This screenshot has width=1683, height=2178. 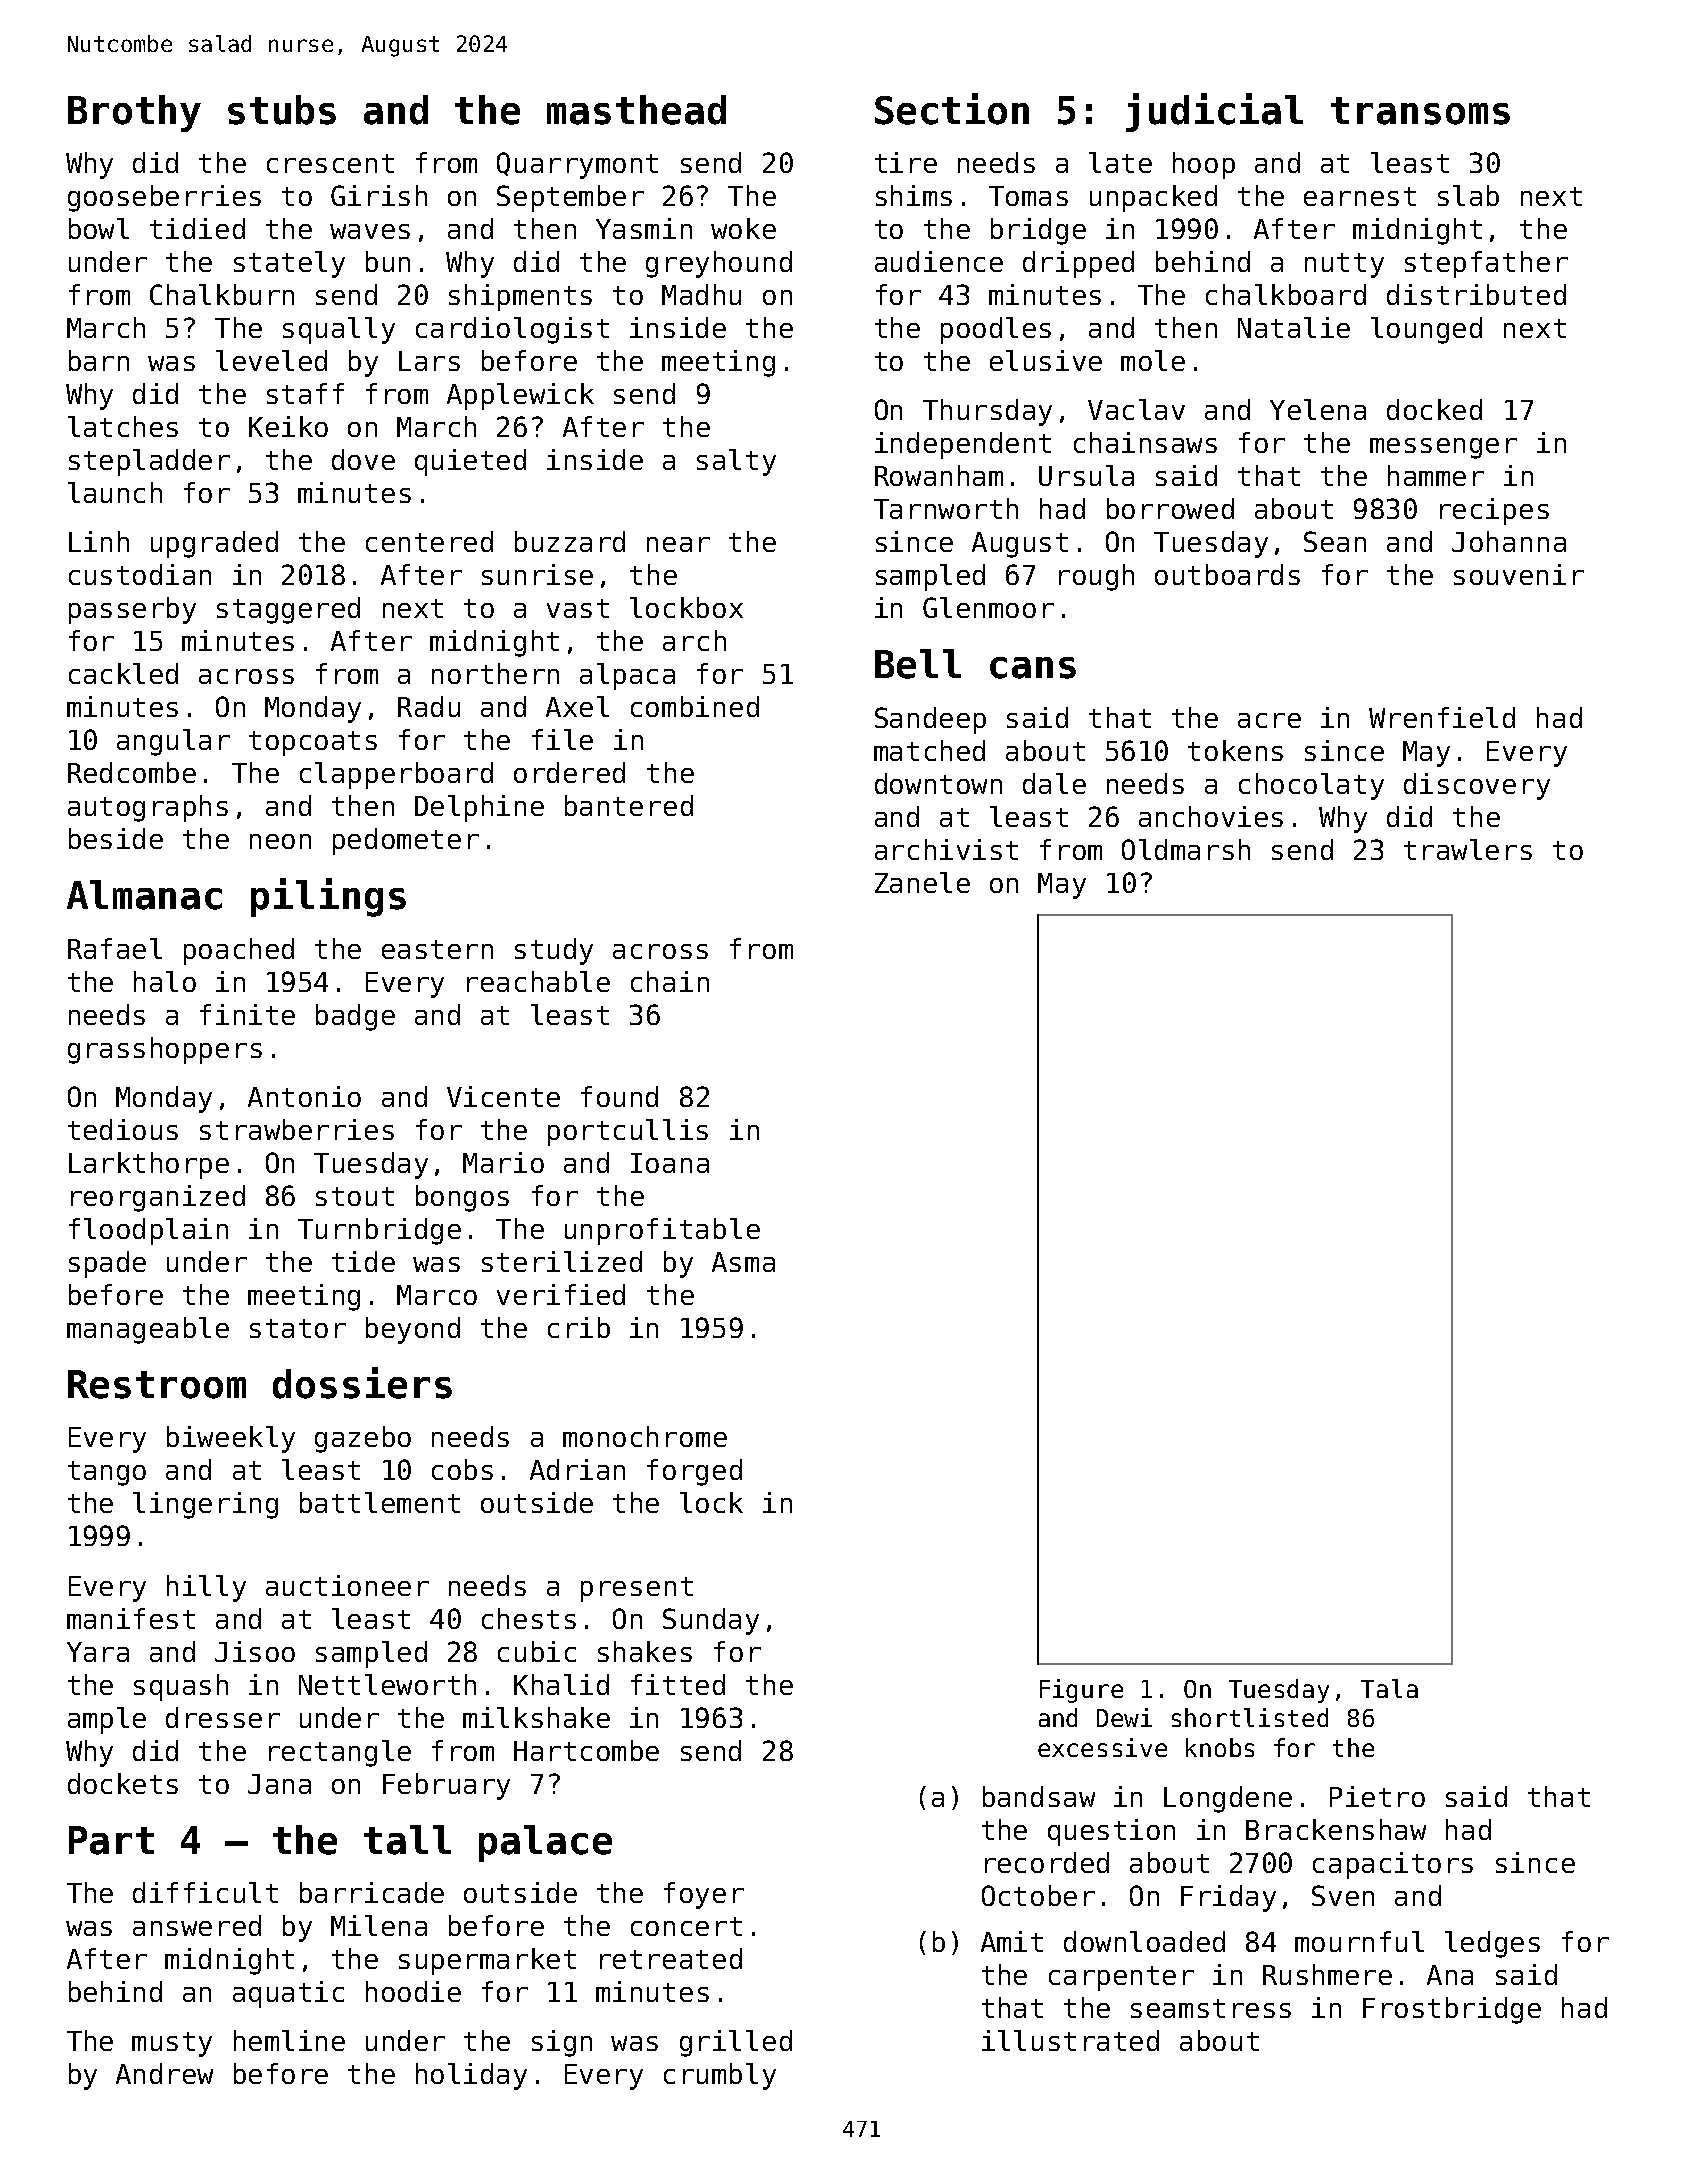 I want to click on Sunday, so click(x=711, y=1621).
